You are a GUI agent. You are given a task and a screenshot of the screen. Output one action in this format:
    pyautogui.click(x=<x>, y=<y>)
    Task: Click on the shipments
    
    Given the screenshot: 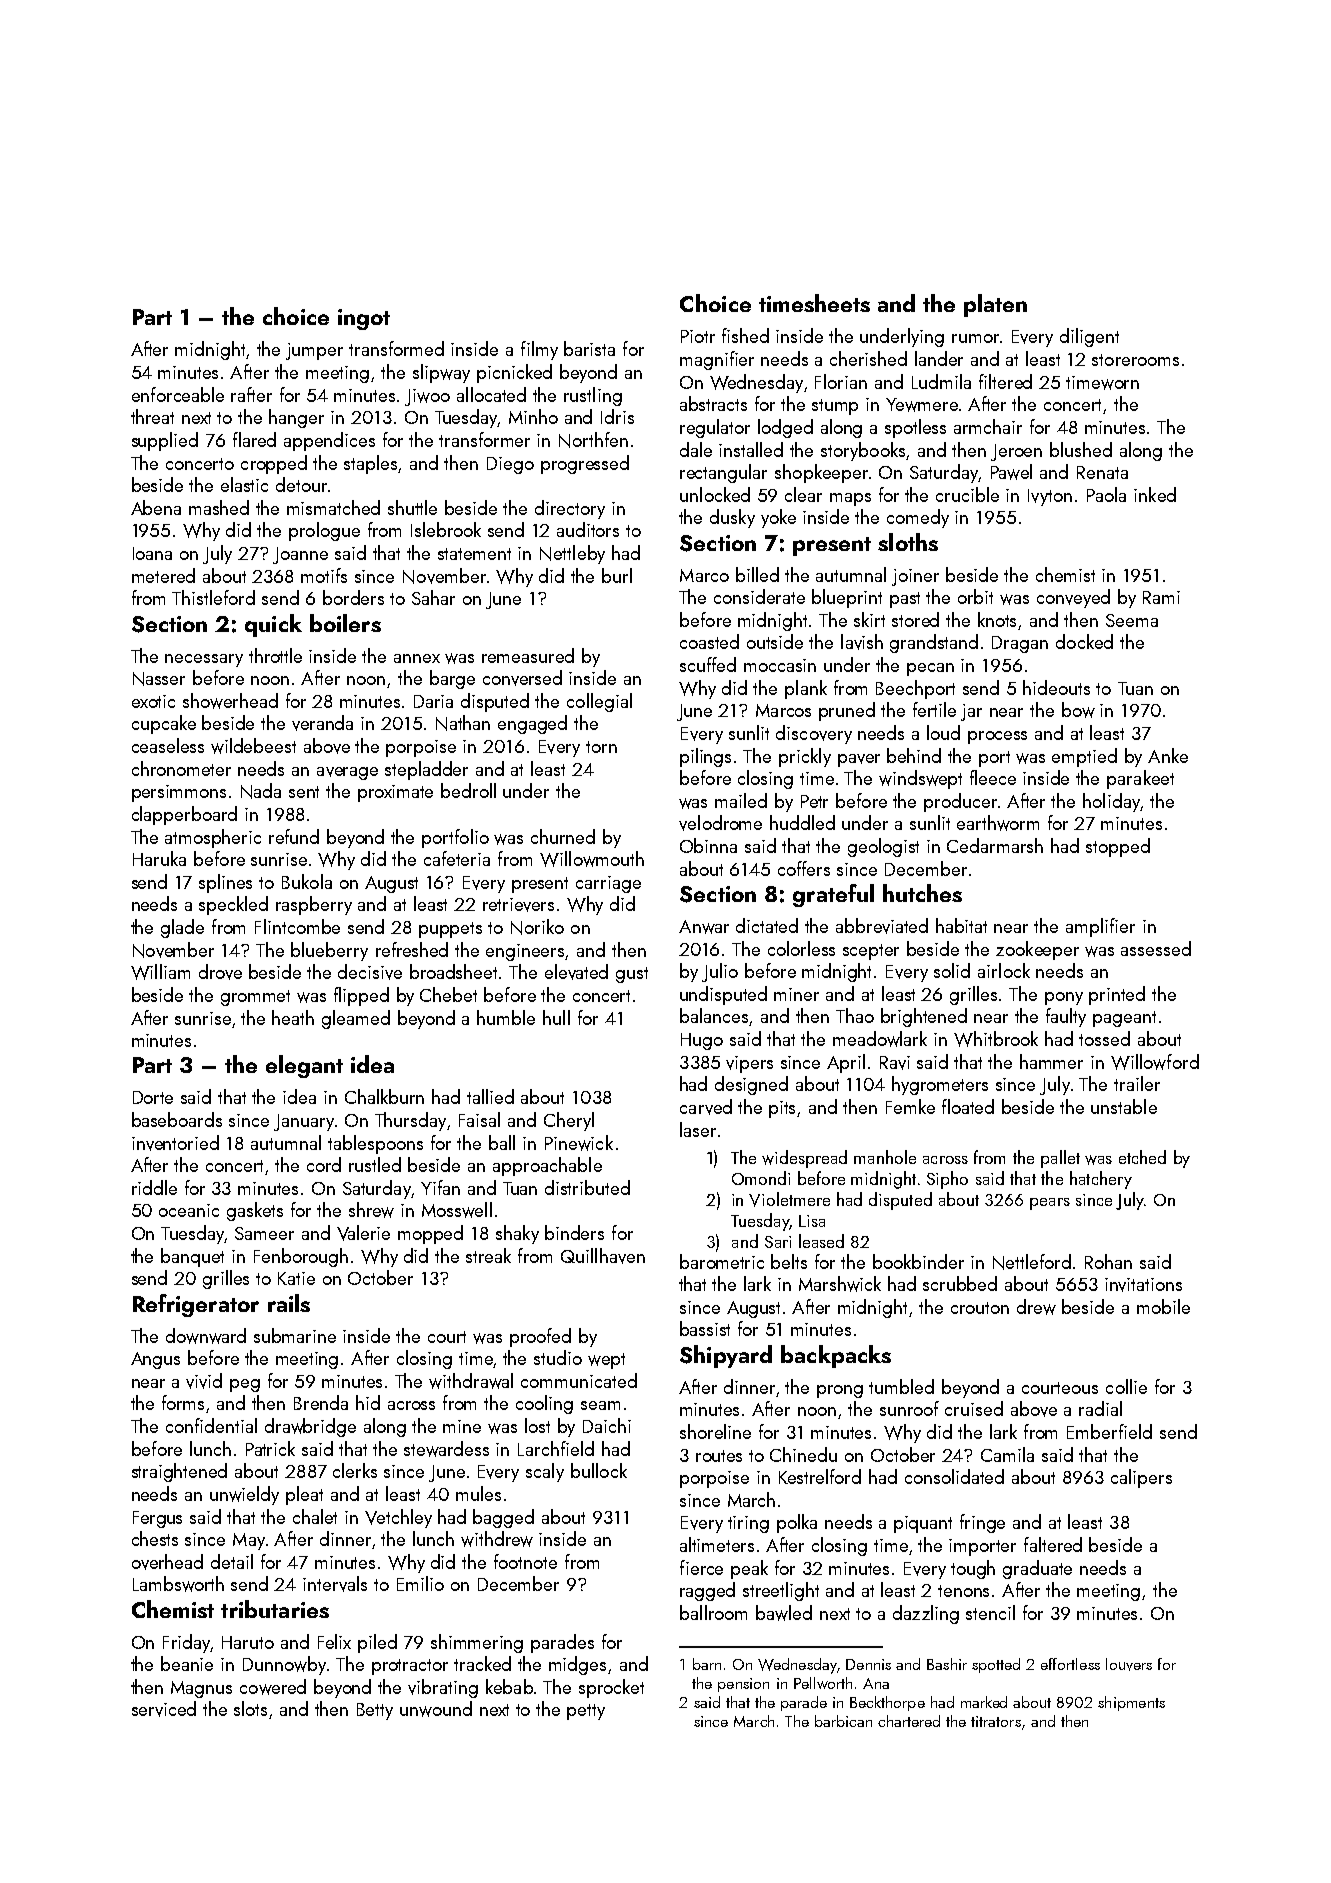 What is the action you would take?
    pyautogui.click(x=1131, y=1703)
